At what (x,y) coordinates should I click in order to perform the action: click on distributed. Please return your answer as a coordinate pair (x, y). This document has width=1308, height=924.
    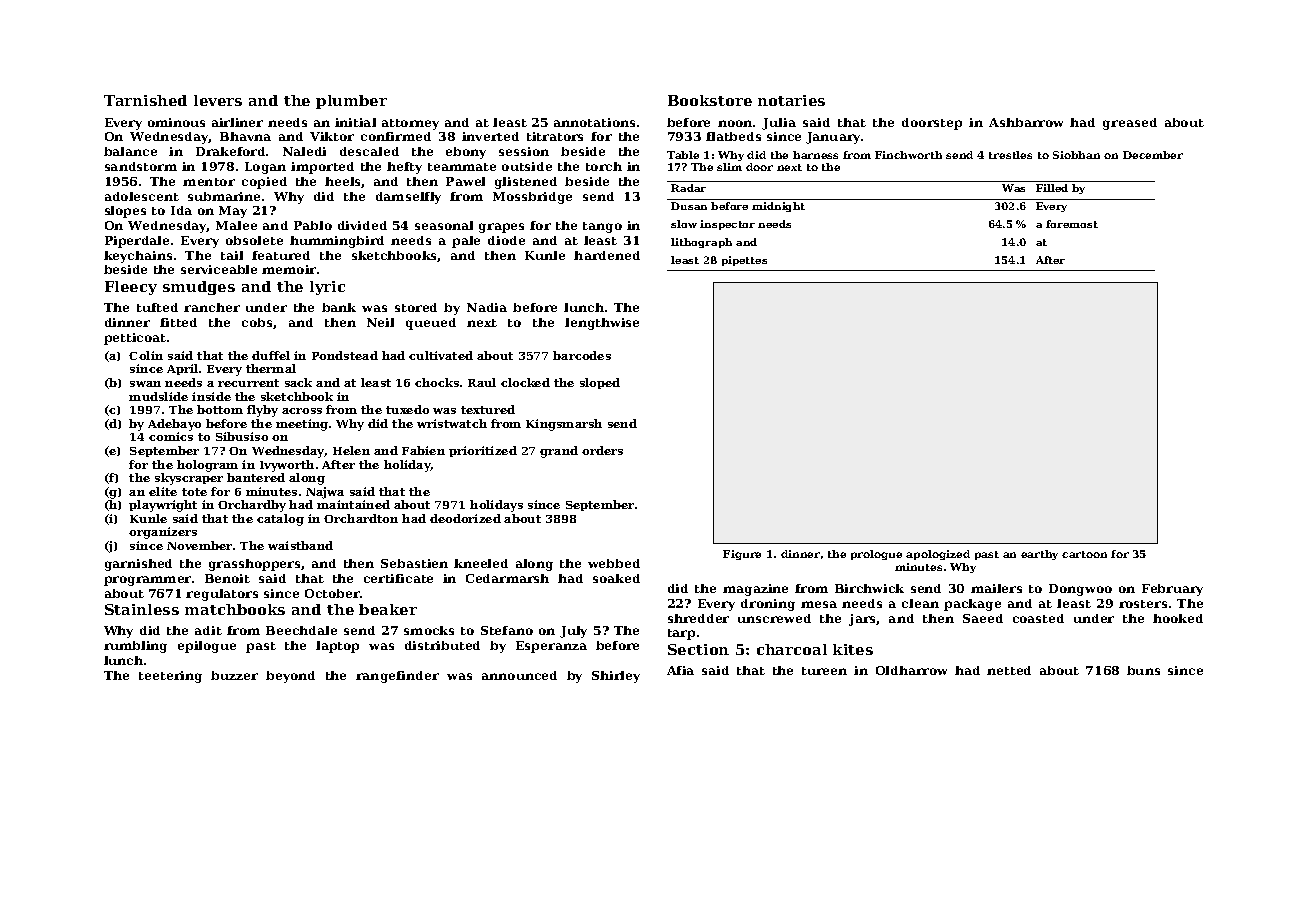
    Looking at the image, I should click on (442, 645).
